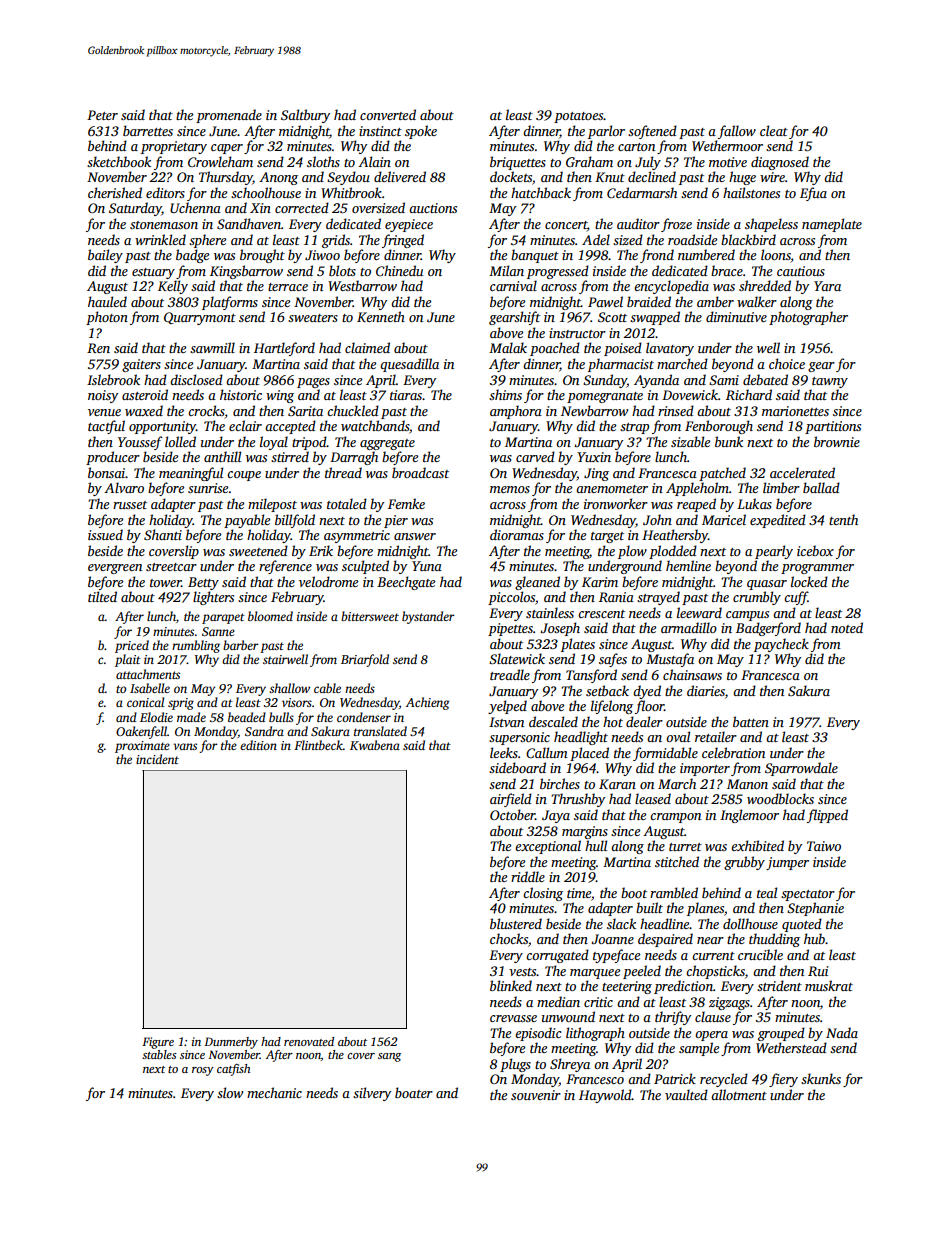 Image resolution: width=952 pixels, height=1233 pixels. I want to click on Karim, so click(600, 582).
